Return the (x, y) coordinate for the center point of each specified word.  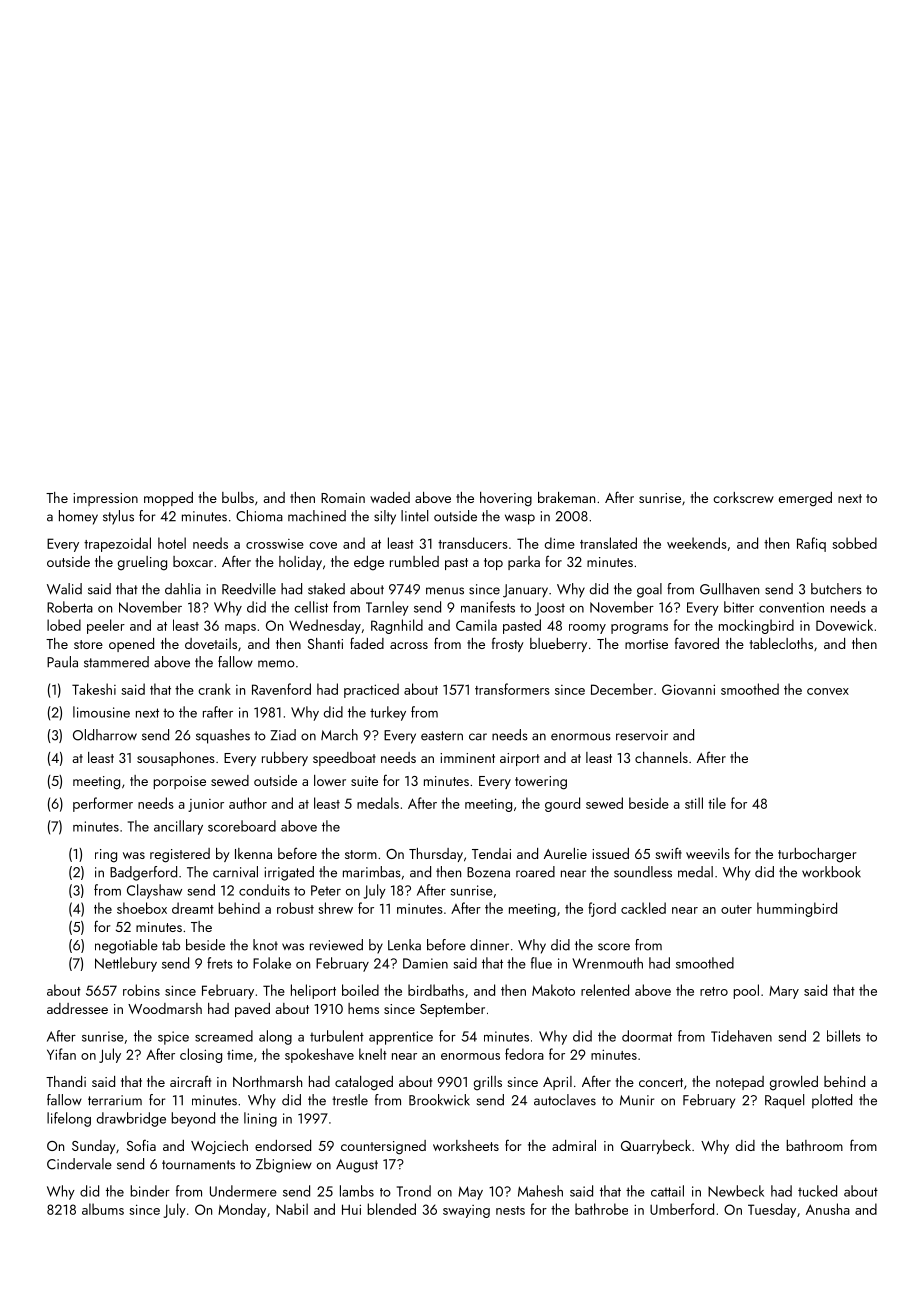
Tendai (491, 853)
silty (385, 517)
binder (150, 1191)
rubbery (285, 759)
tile (717, 803)
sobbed (854, 543)
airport (519, 759)
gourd (562, 804)
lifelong (69, 1119)
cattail (667, 1191)
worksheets (466, 1145)
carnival (235, 872)
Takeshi (94, 689)
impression (105, 499)
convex (828, 691)
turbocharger (817, 855)
